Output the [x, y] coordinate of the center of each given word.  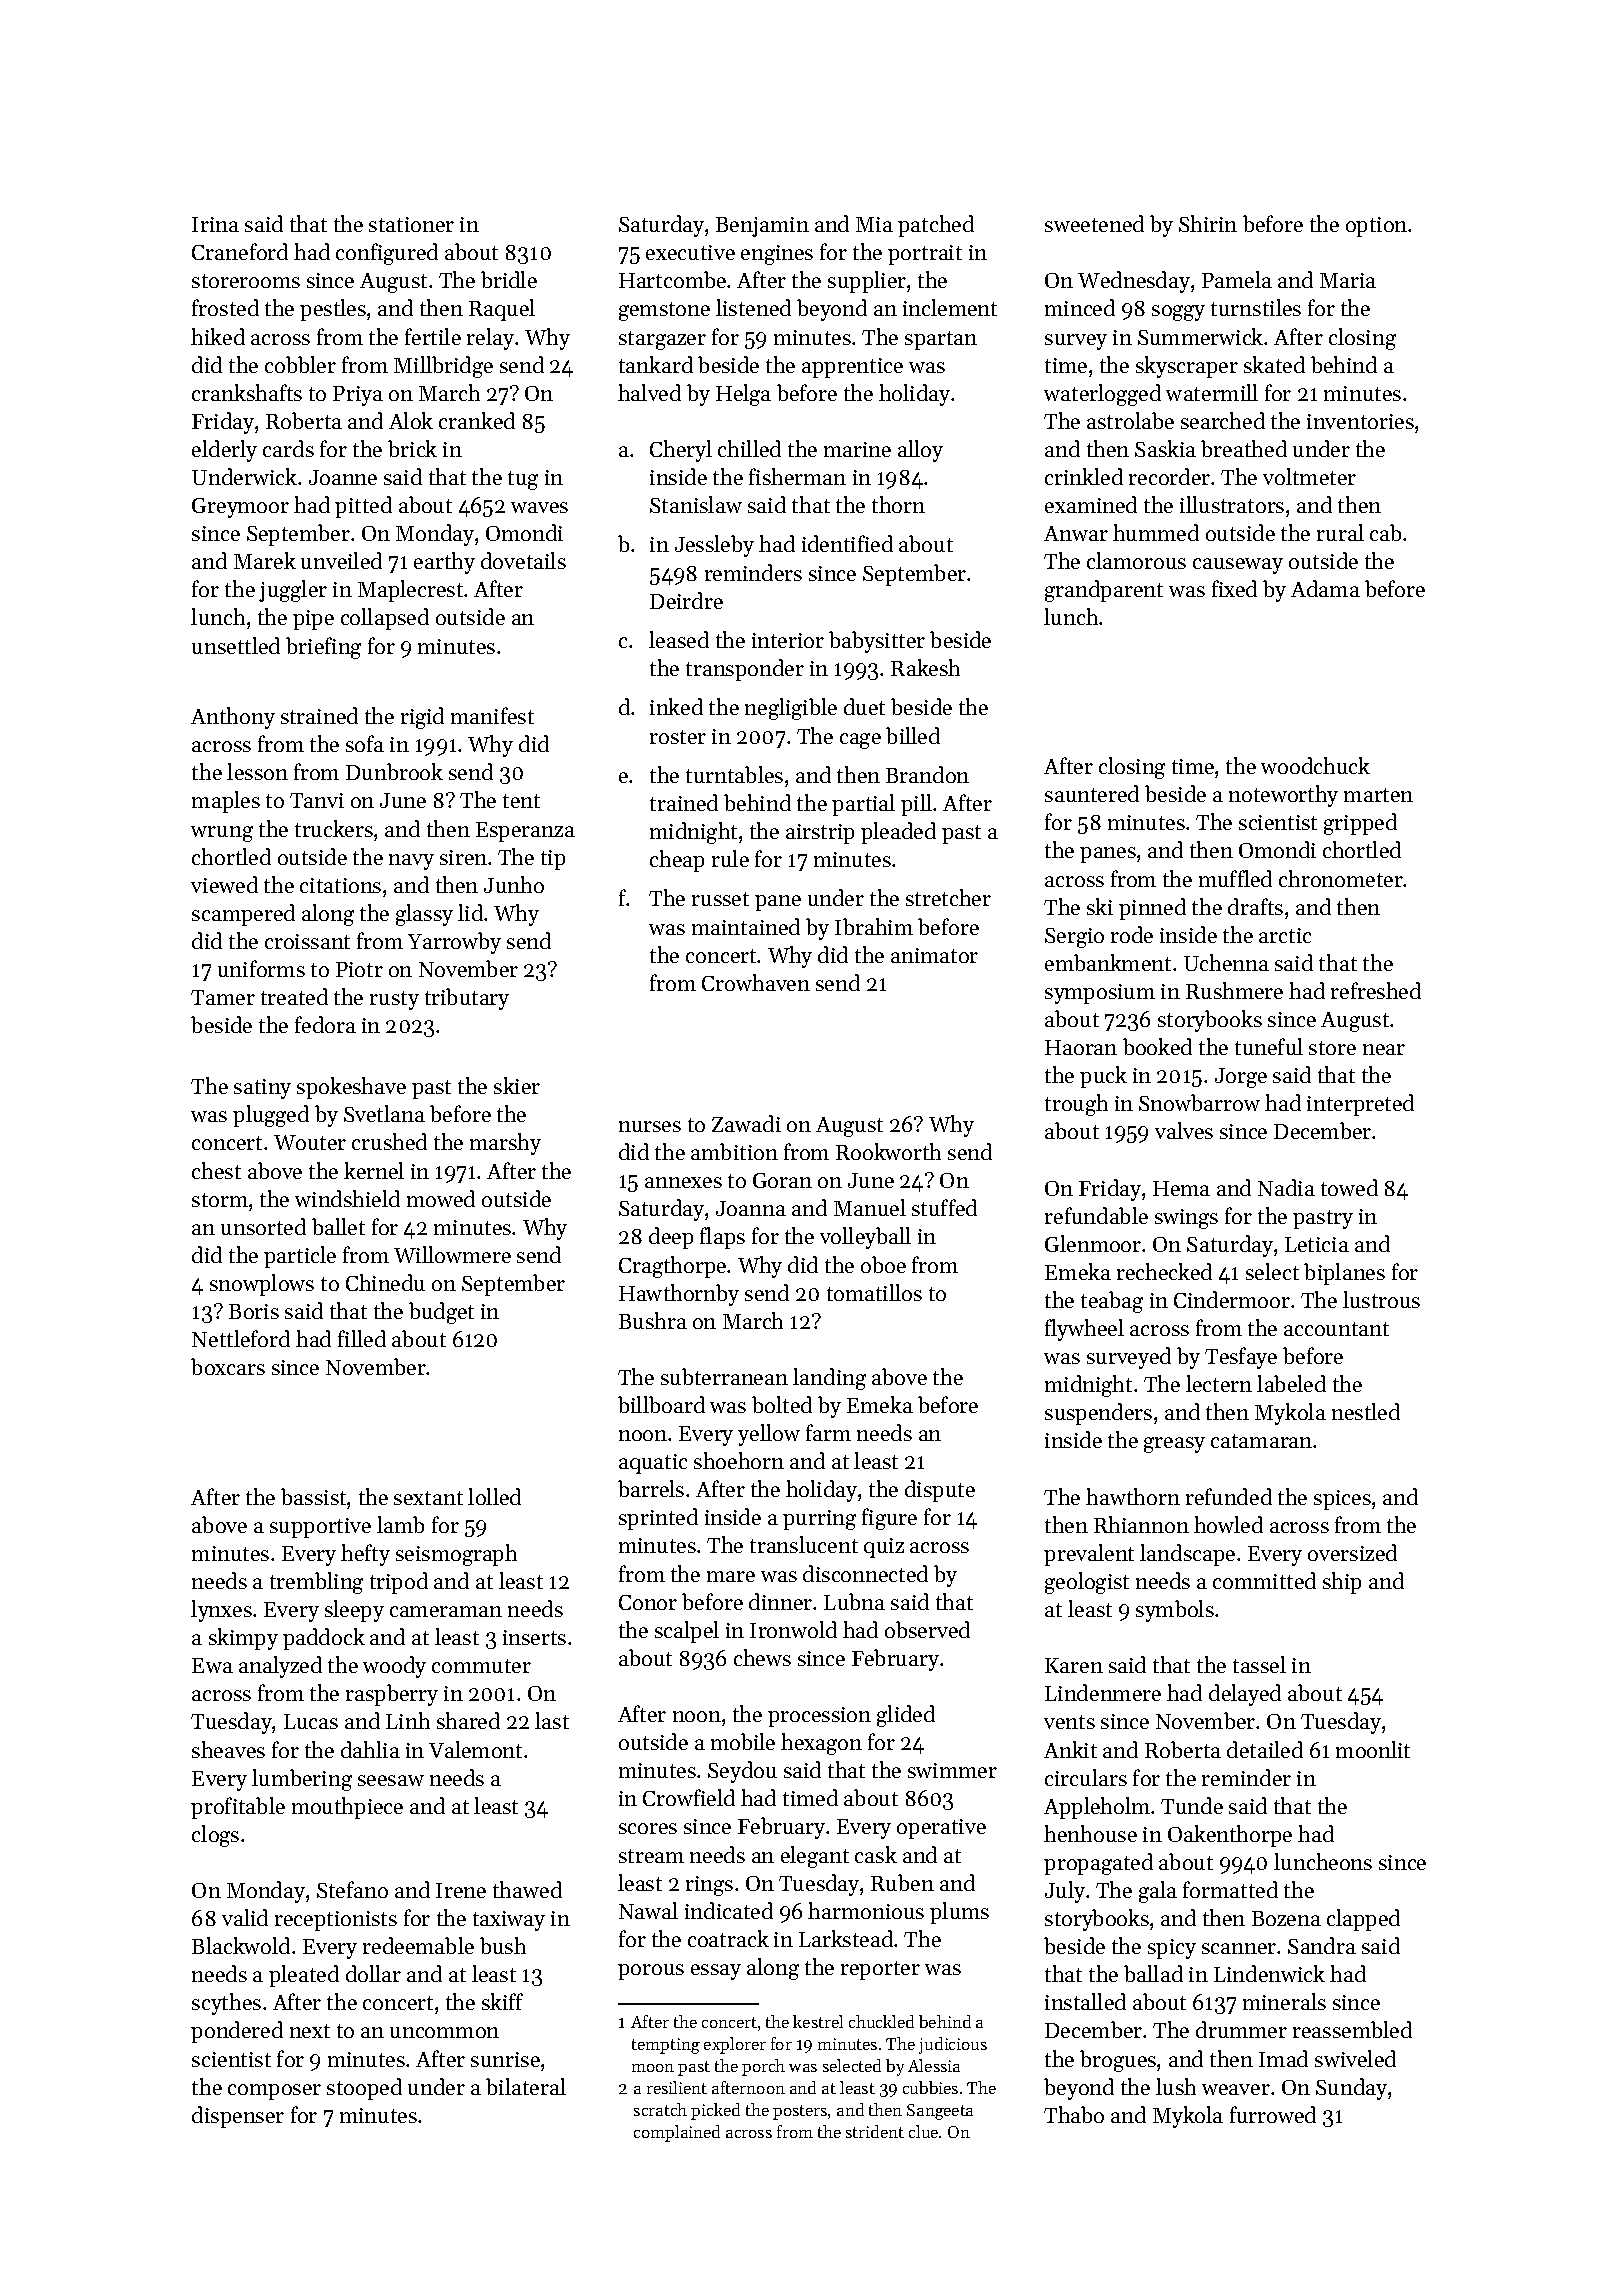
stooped [364, 2089]
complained [677, 2133]
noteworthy [1283, 796]
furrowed [1273, 2114]
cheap [677, 861]
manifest [492, 715]
